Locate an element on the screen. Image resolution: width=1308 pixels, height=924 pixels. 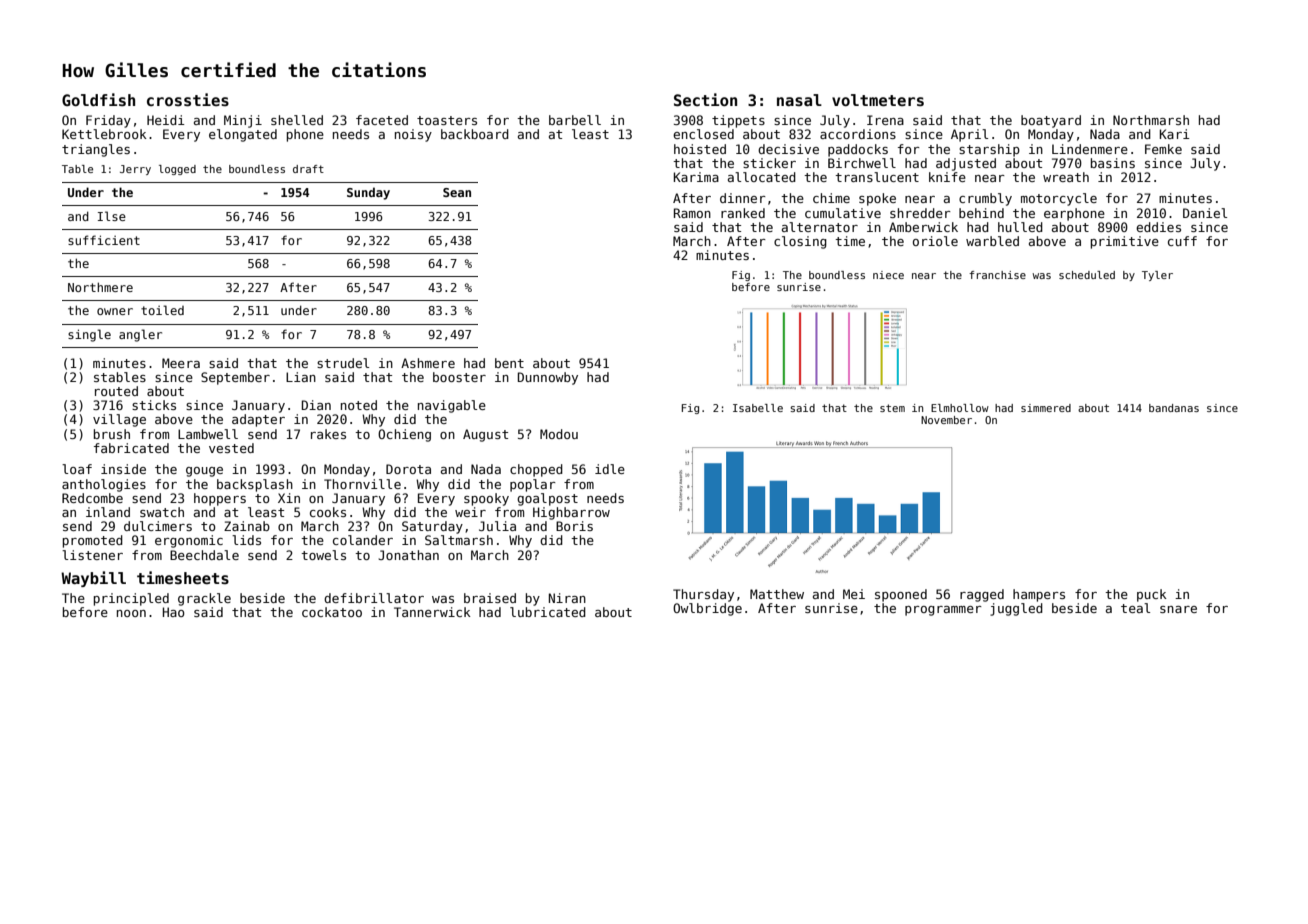
bent is located at coordinates (509, 363).
